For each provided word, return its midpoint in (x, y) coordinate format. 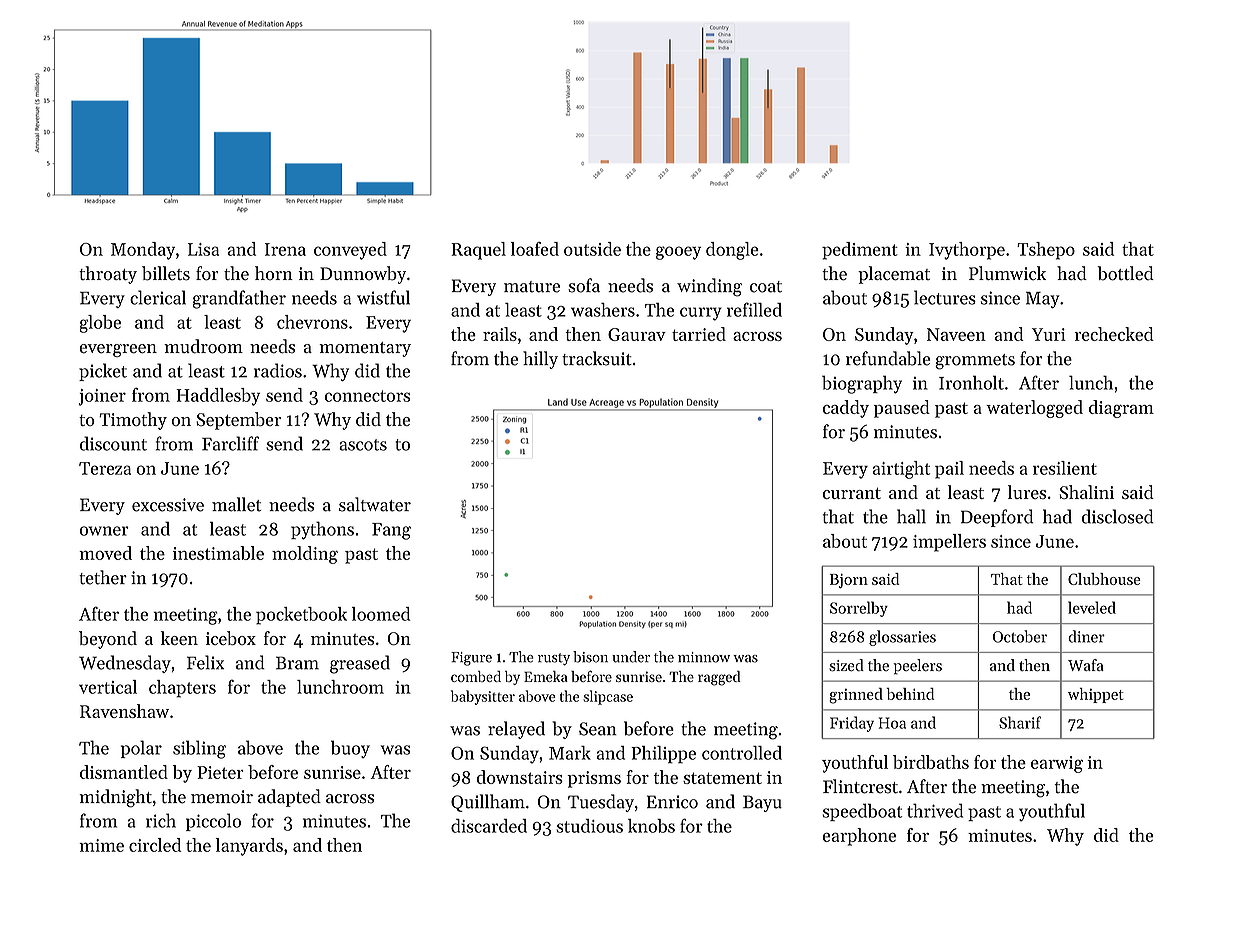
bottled (1125, 273)
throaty (108, 275)
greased (360, 664)
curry (701, 314)
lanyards (249, 847)
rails (500, 334)
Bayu (762, 803)
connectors (367, 396)
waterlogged (1034, 409)
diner (1086, 636)
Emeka (546, 676)
